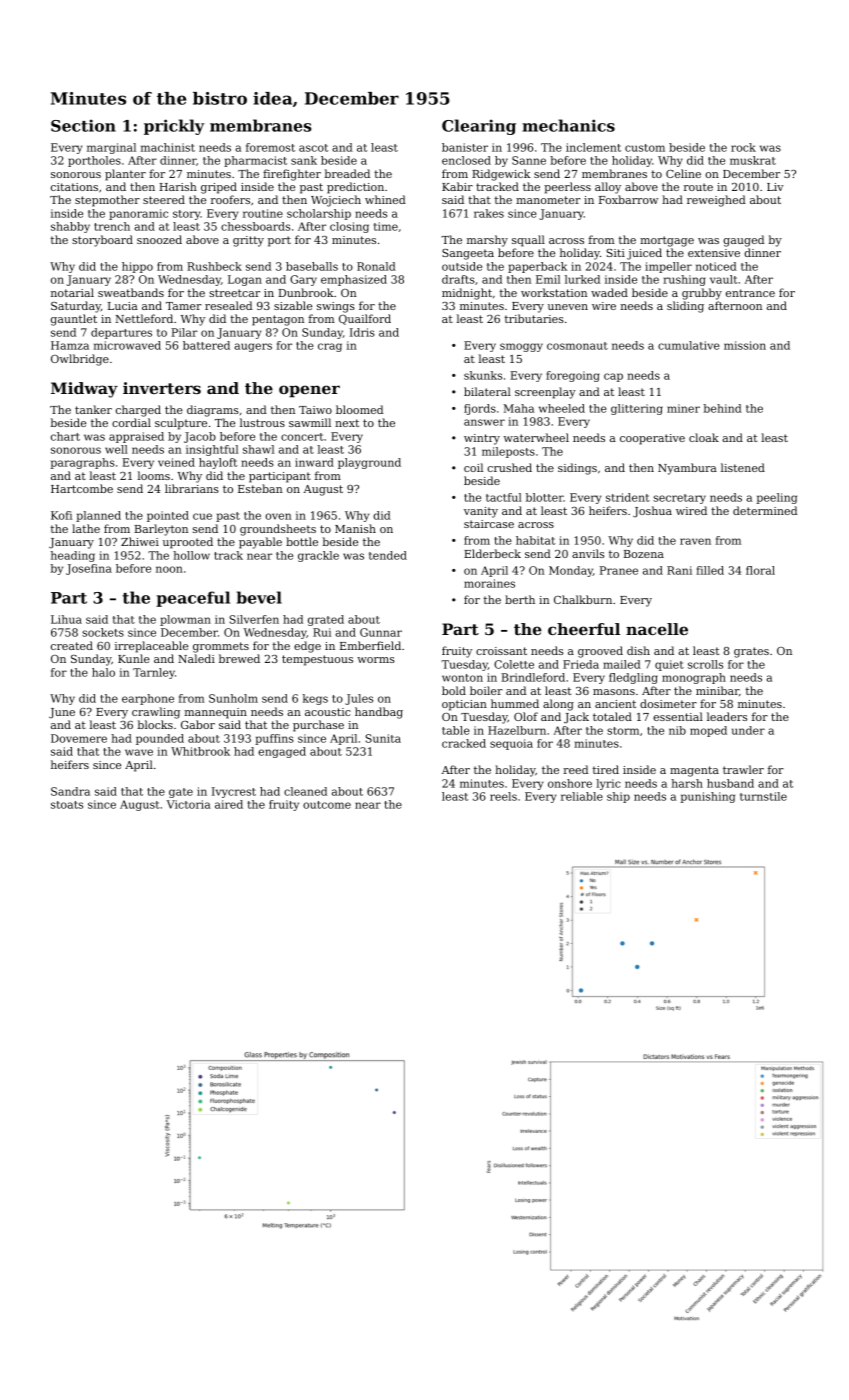 The height and width of the screenshot is (1400, 849). Describe the element at coordinates (743, 147) in the screenshot. I see `rock` at that location.
